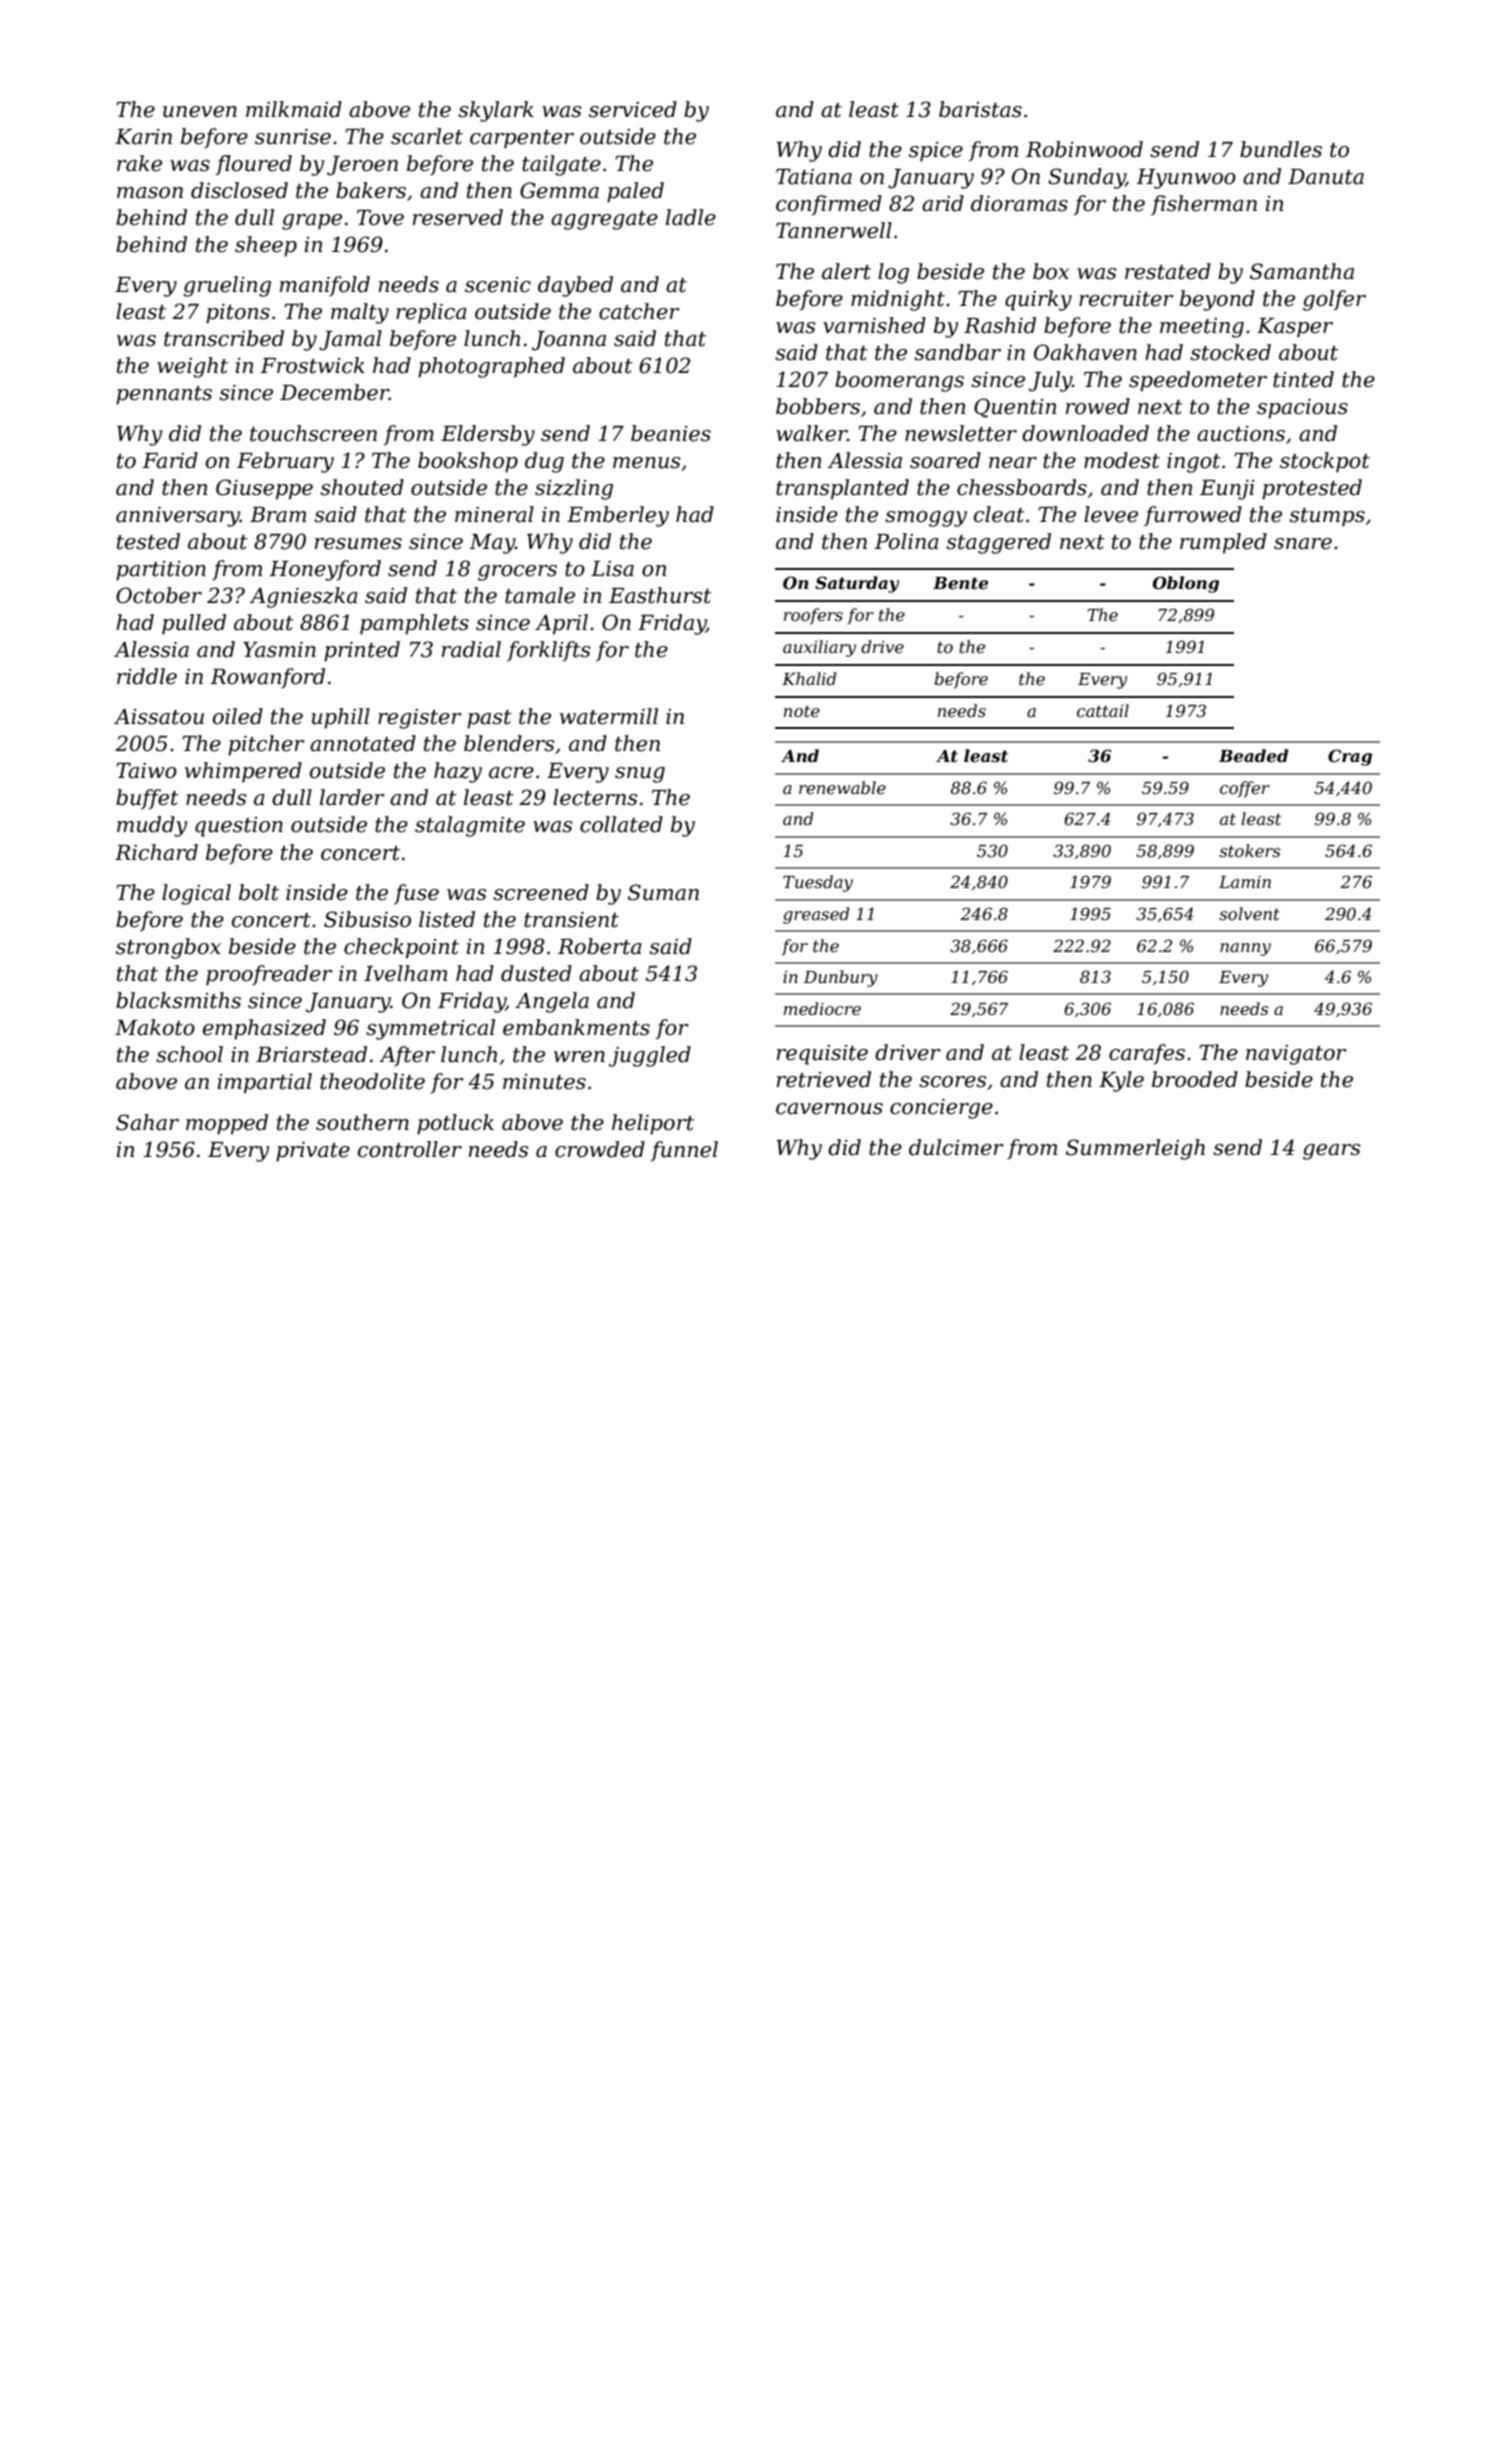 The width and height of the screenshot is (1496, 2464). Describe the element at coordinates (159, 717) in the screenshot. I see `Aissatou` at that location.
